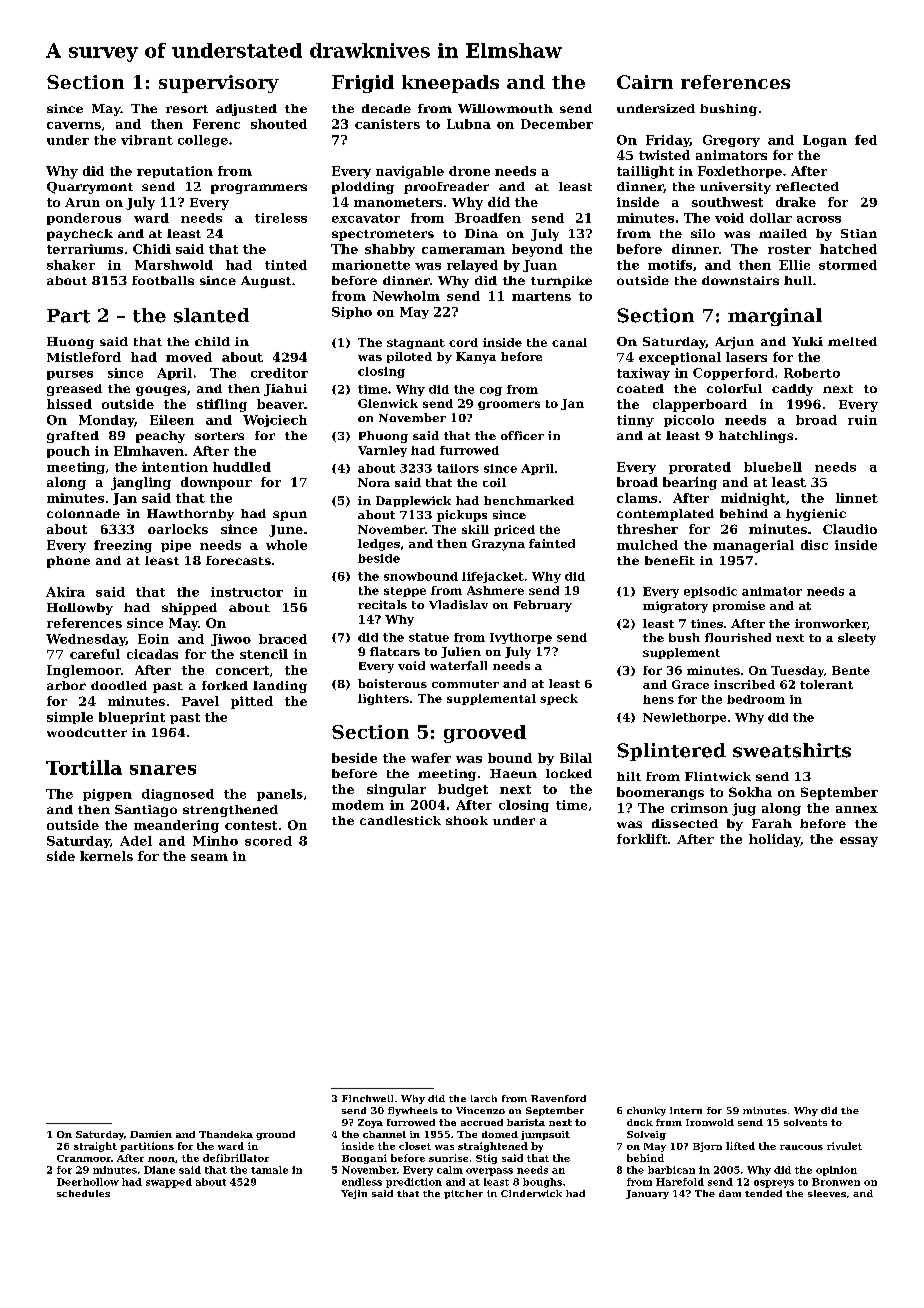 The width and height of the screenshot is (924, 1308). What do you see at coordinates (219, 84) in the screenshot?
I see `supervisory` at bounding box center [219, 84].
